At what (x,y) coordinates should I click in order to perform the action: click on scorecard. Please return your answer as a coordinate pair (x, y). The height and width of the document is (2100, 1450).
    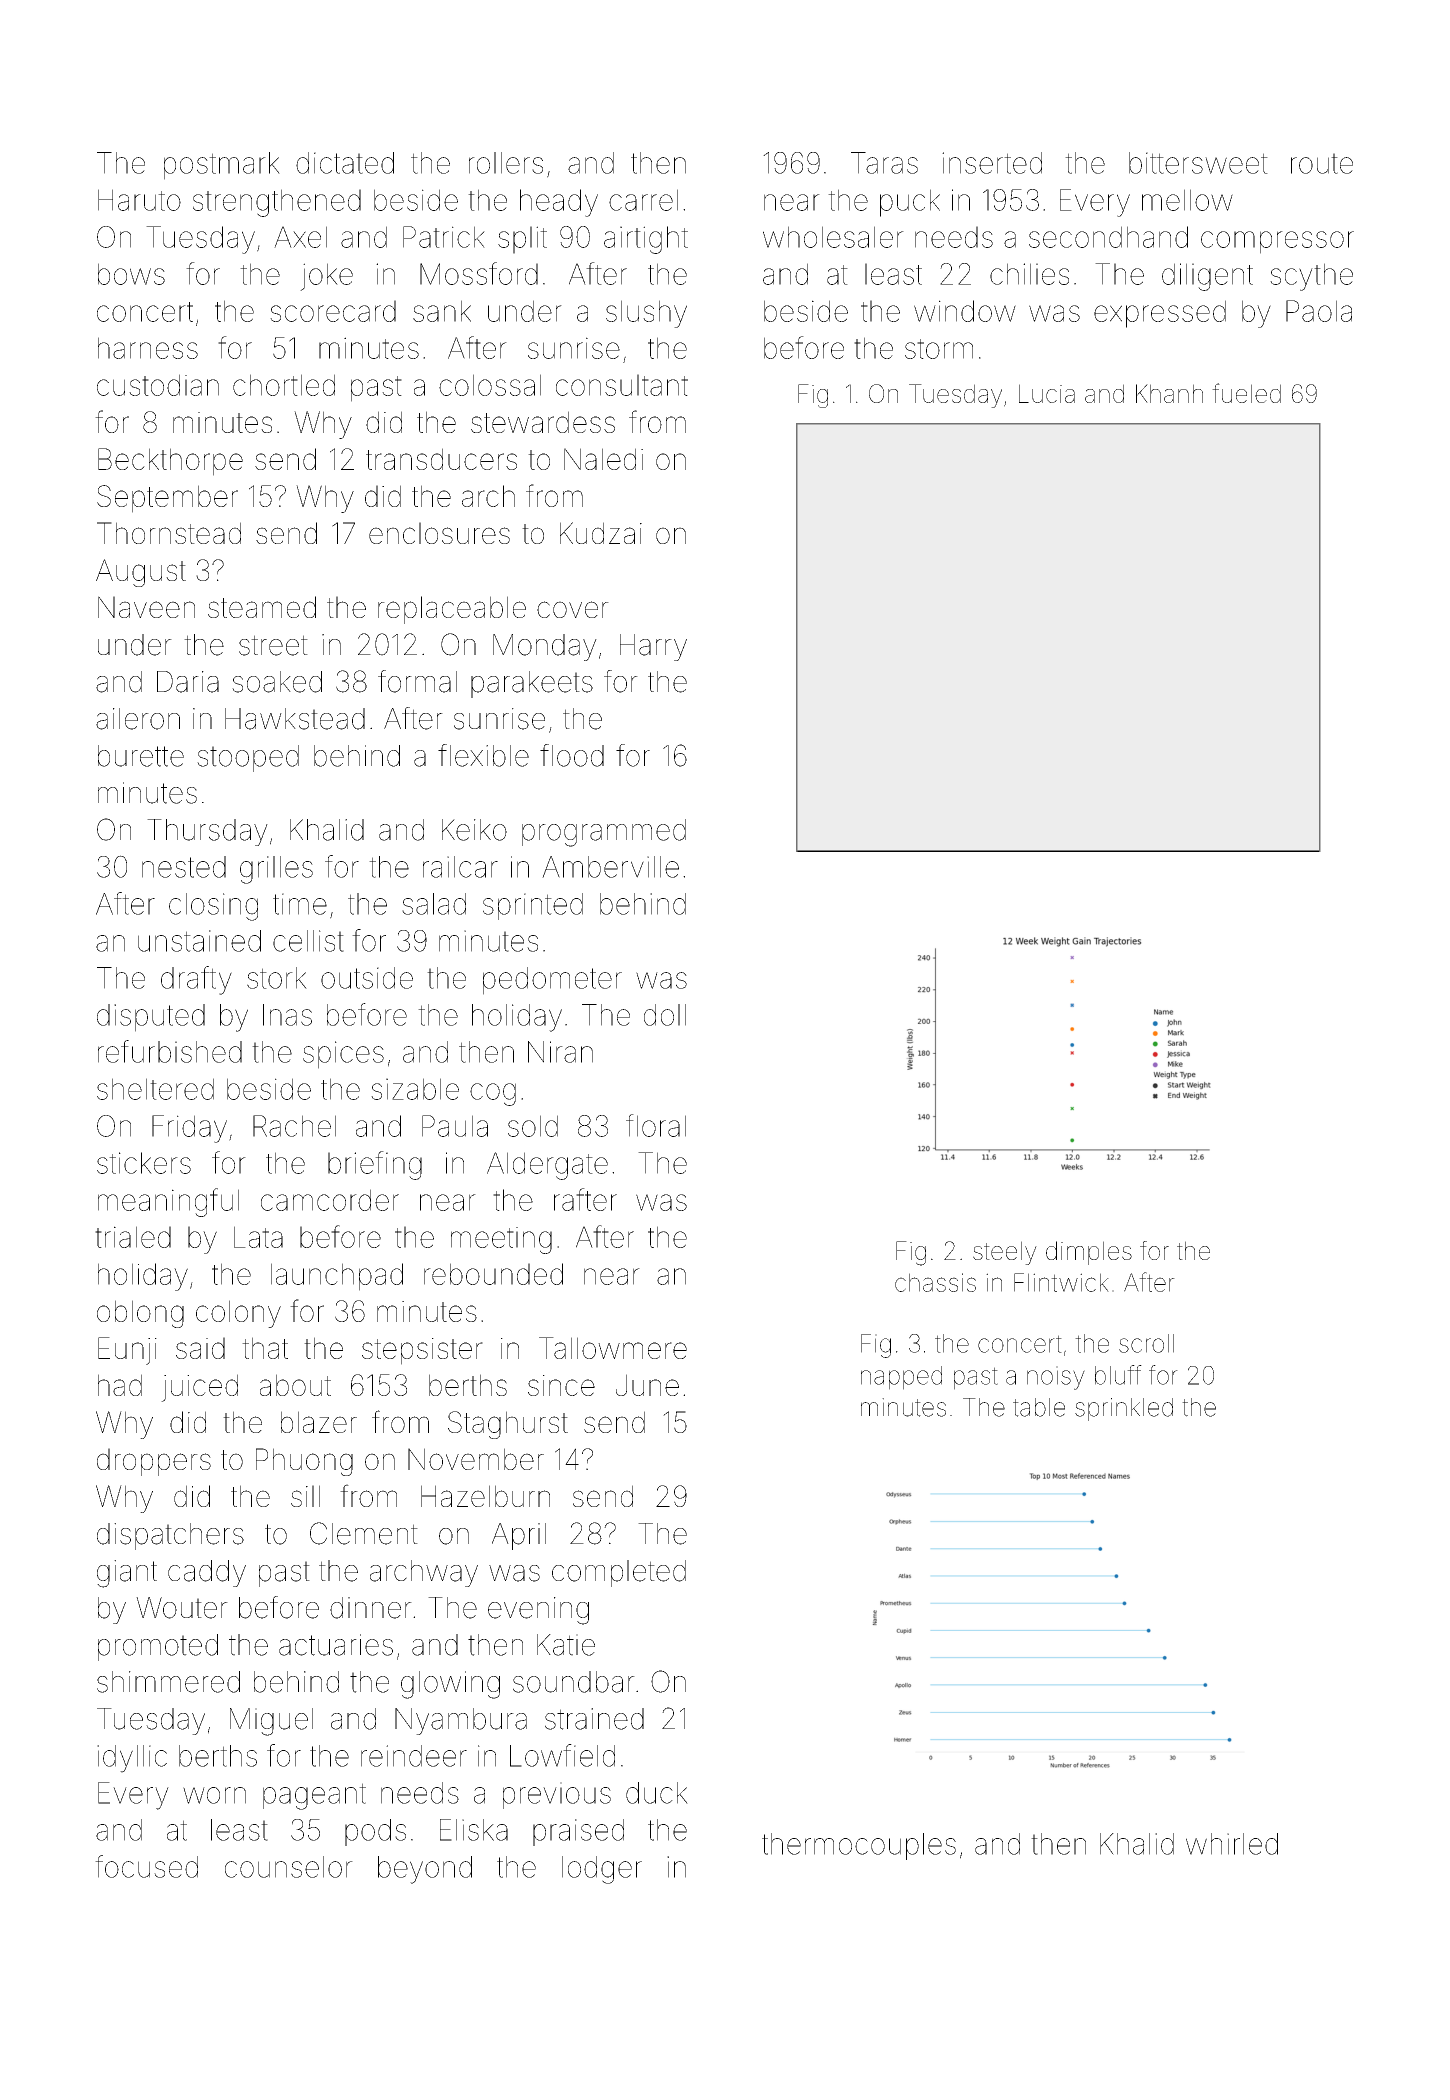
    Looking at the image, I should click on (333, 311).
